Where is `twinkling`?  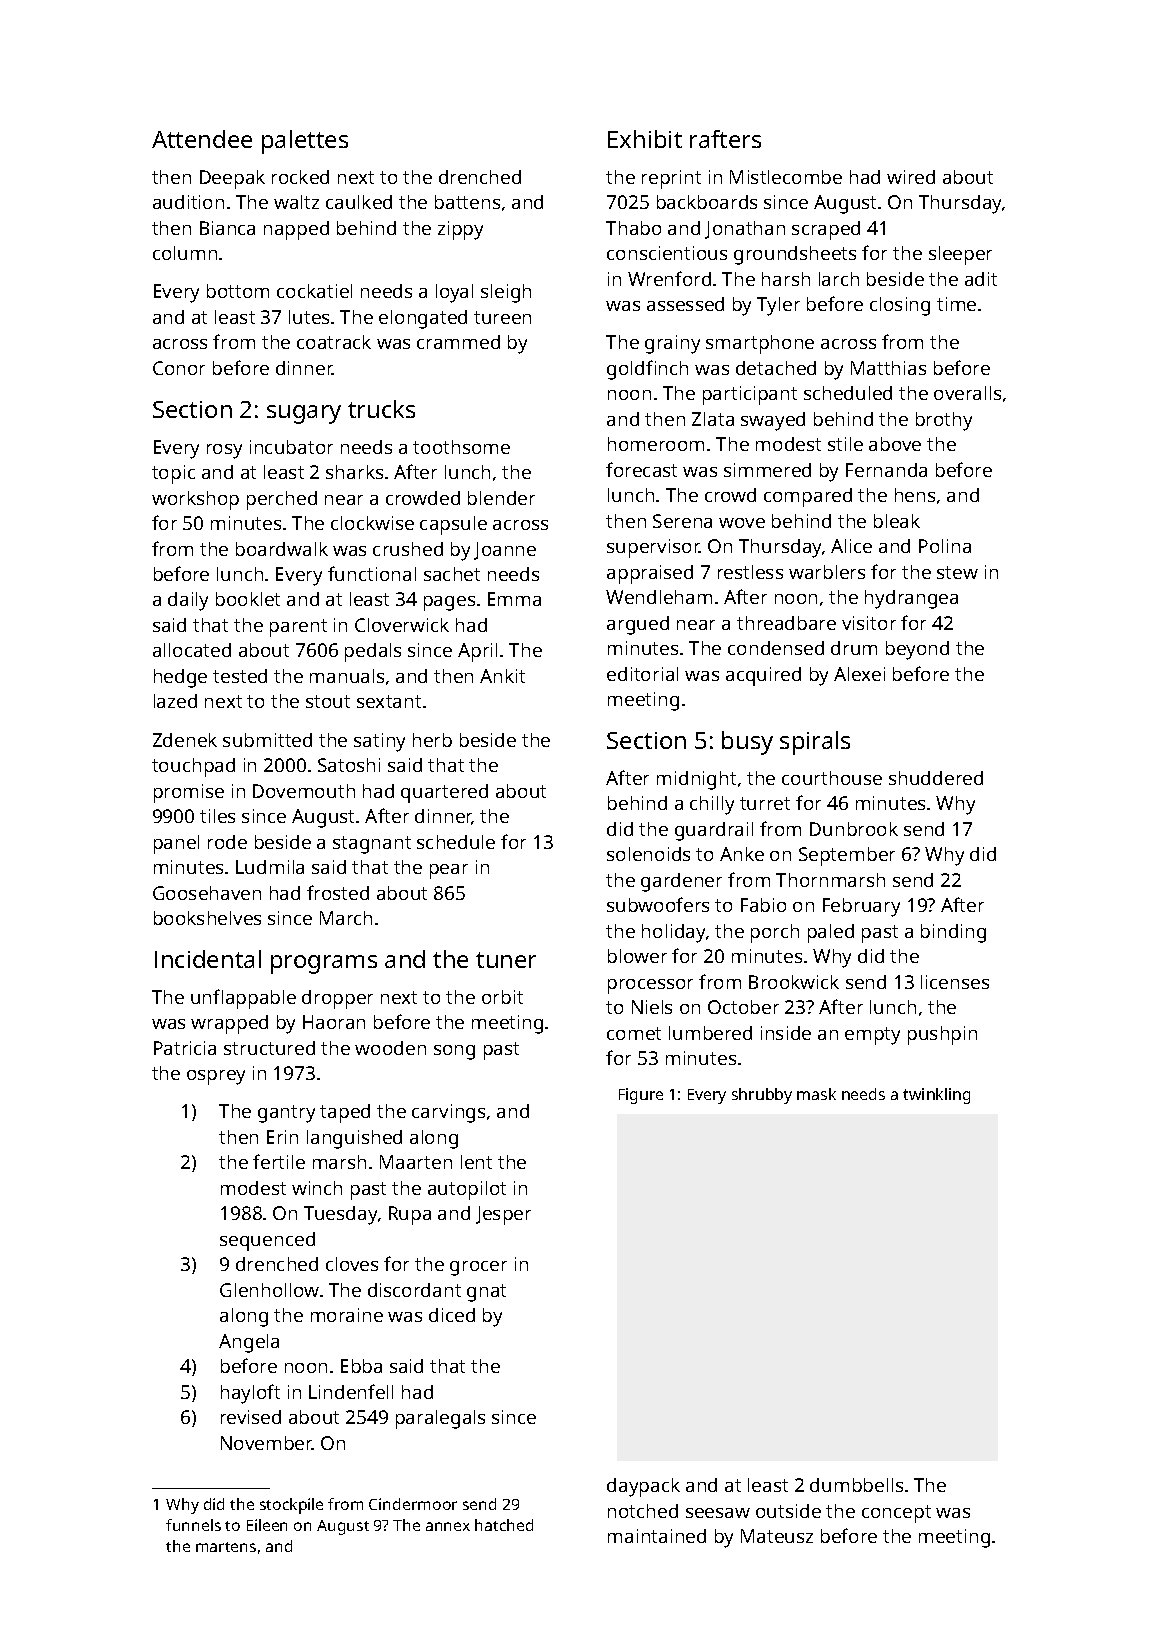
twinkling is located at coordinates (936, 1096).
